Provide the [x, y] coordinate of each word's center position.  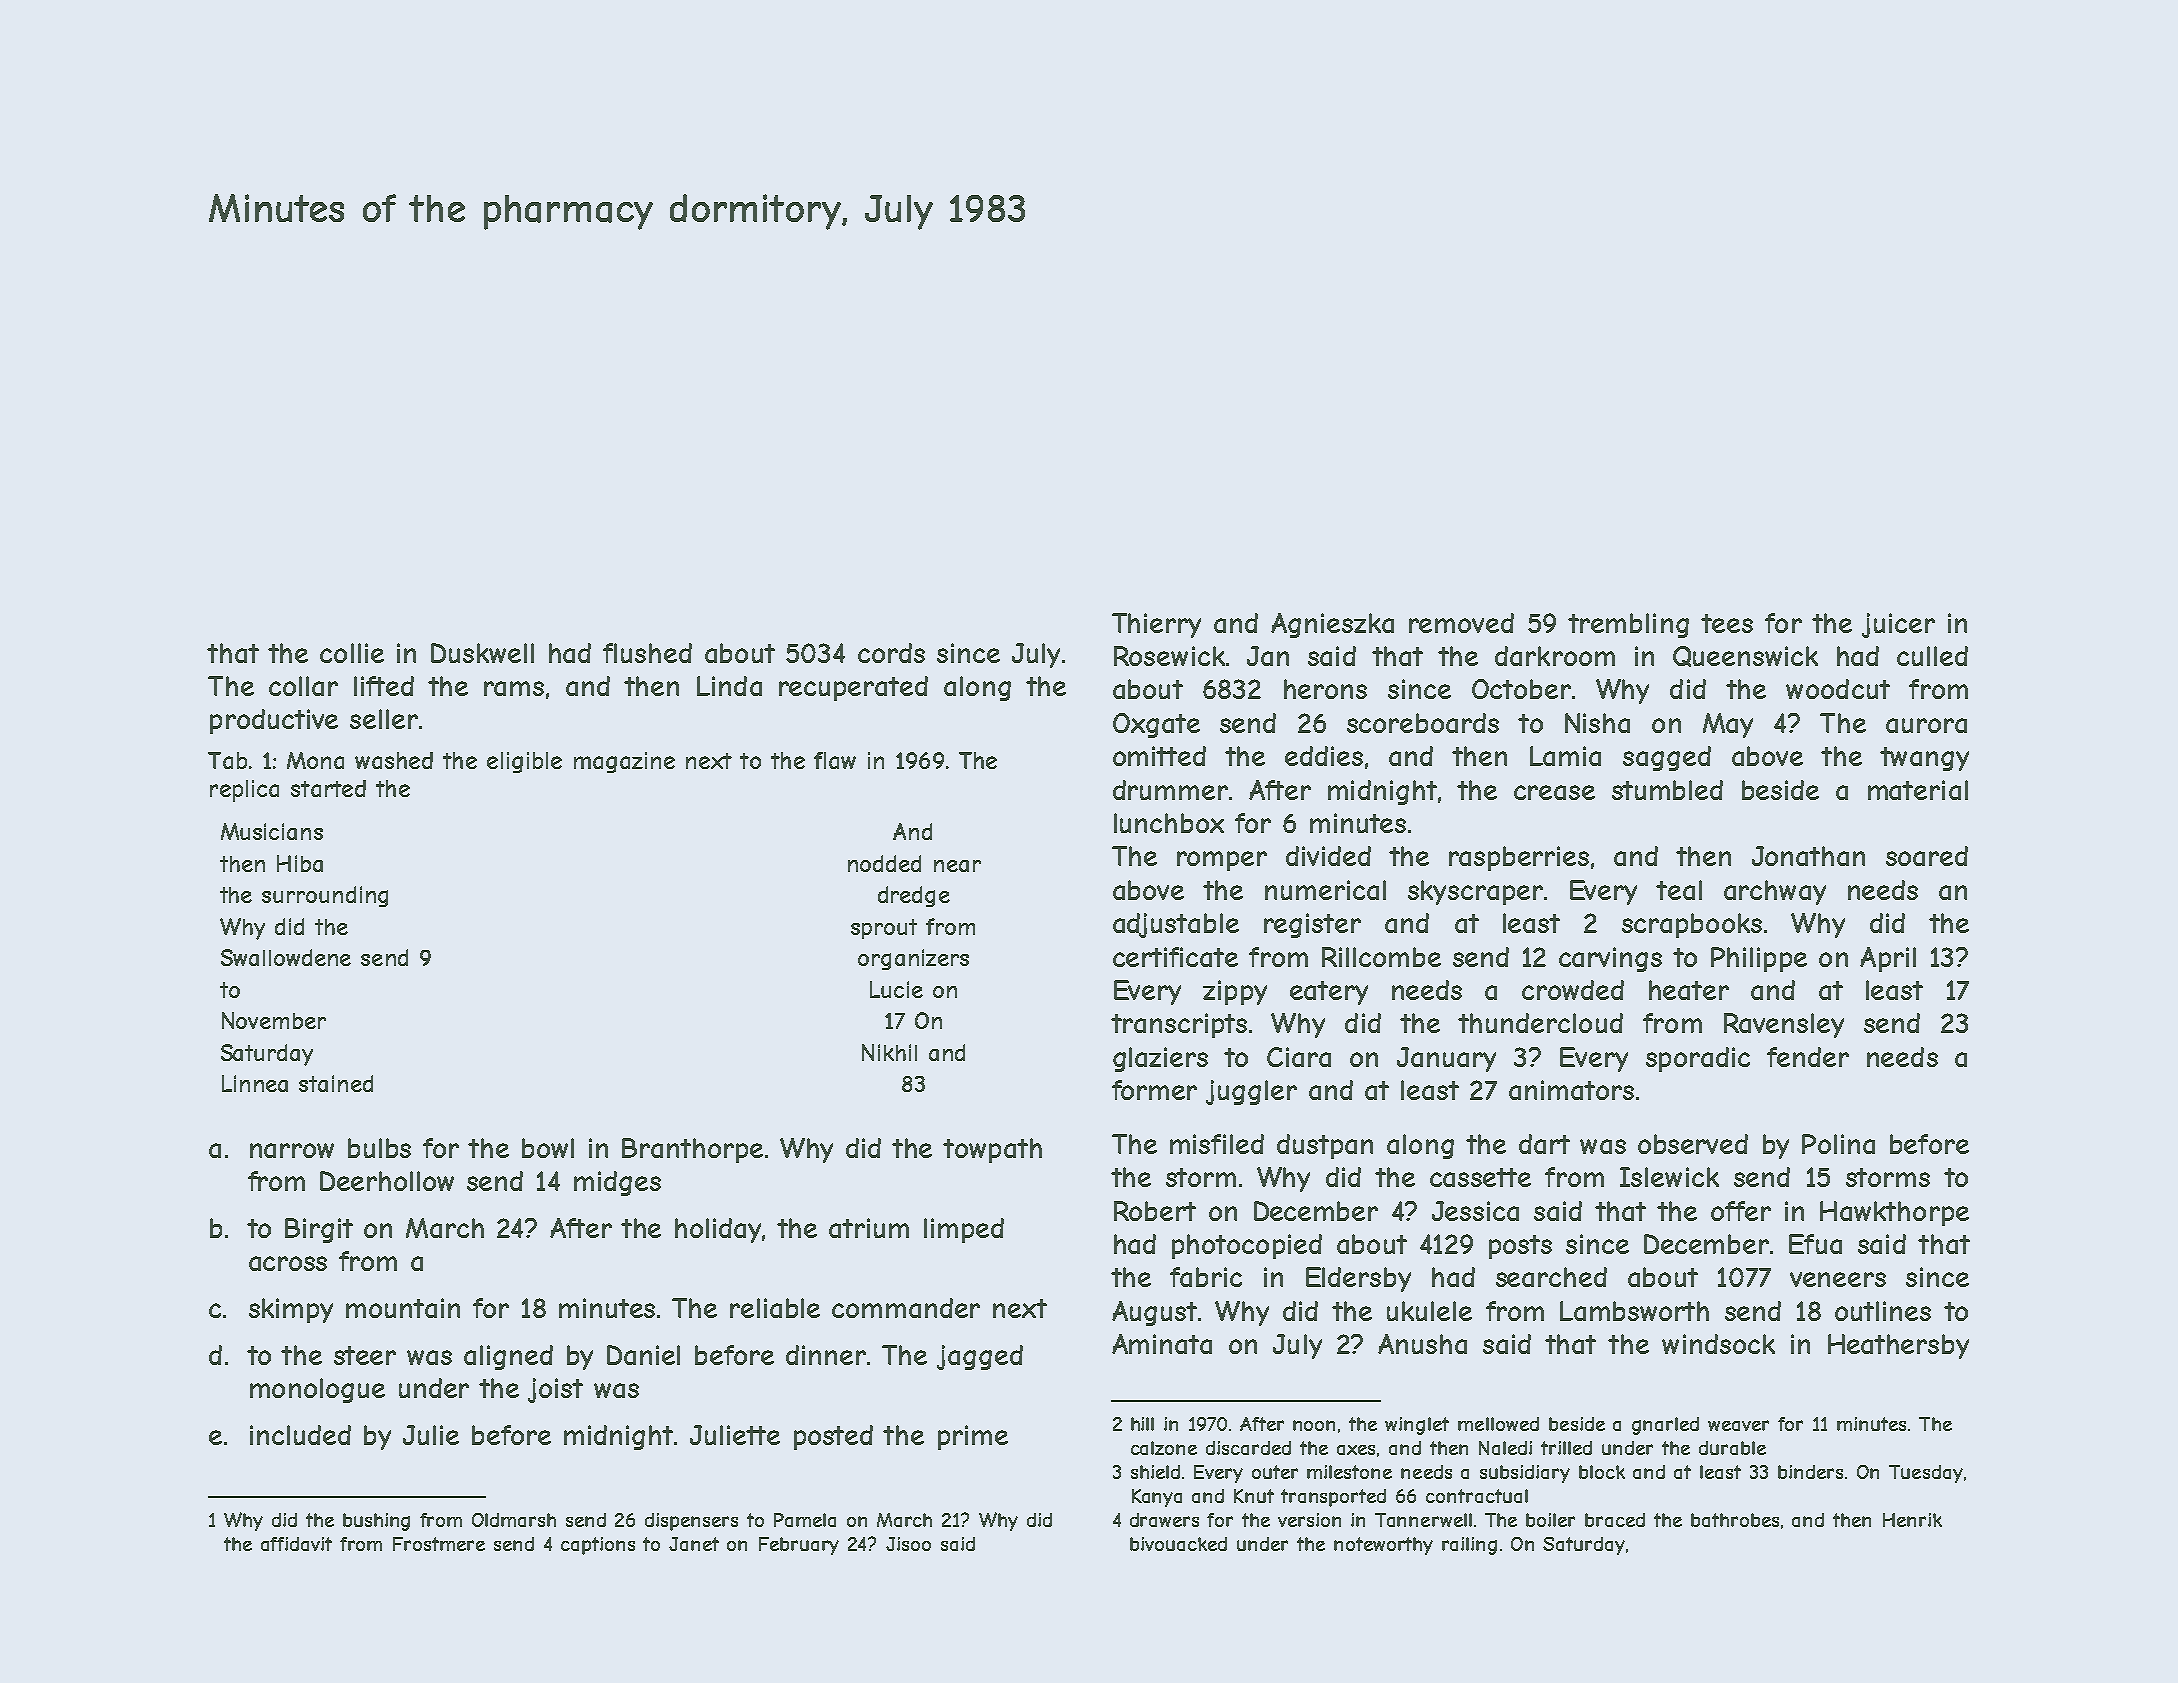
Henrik [1912, 1520]
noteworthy [1383, 1546]
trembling [1628, 625]
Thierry [1156, 625]
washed [394, 760]
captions [598, 1546]
